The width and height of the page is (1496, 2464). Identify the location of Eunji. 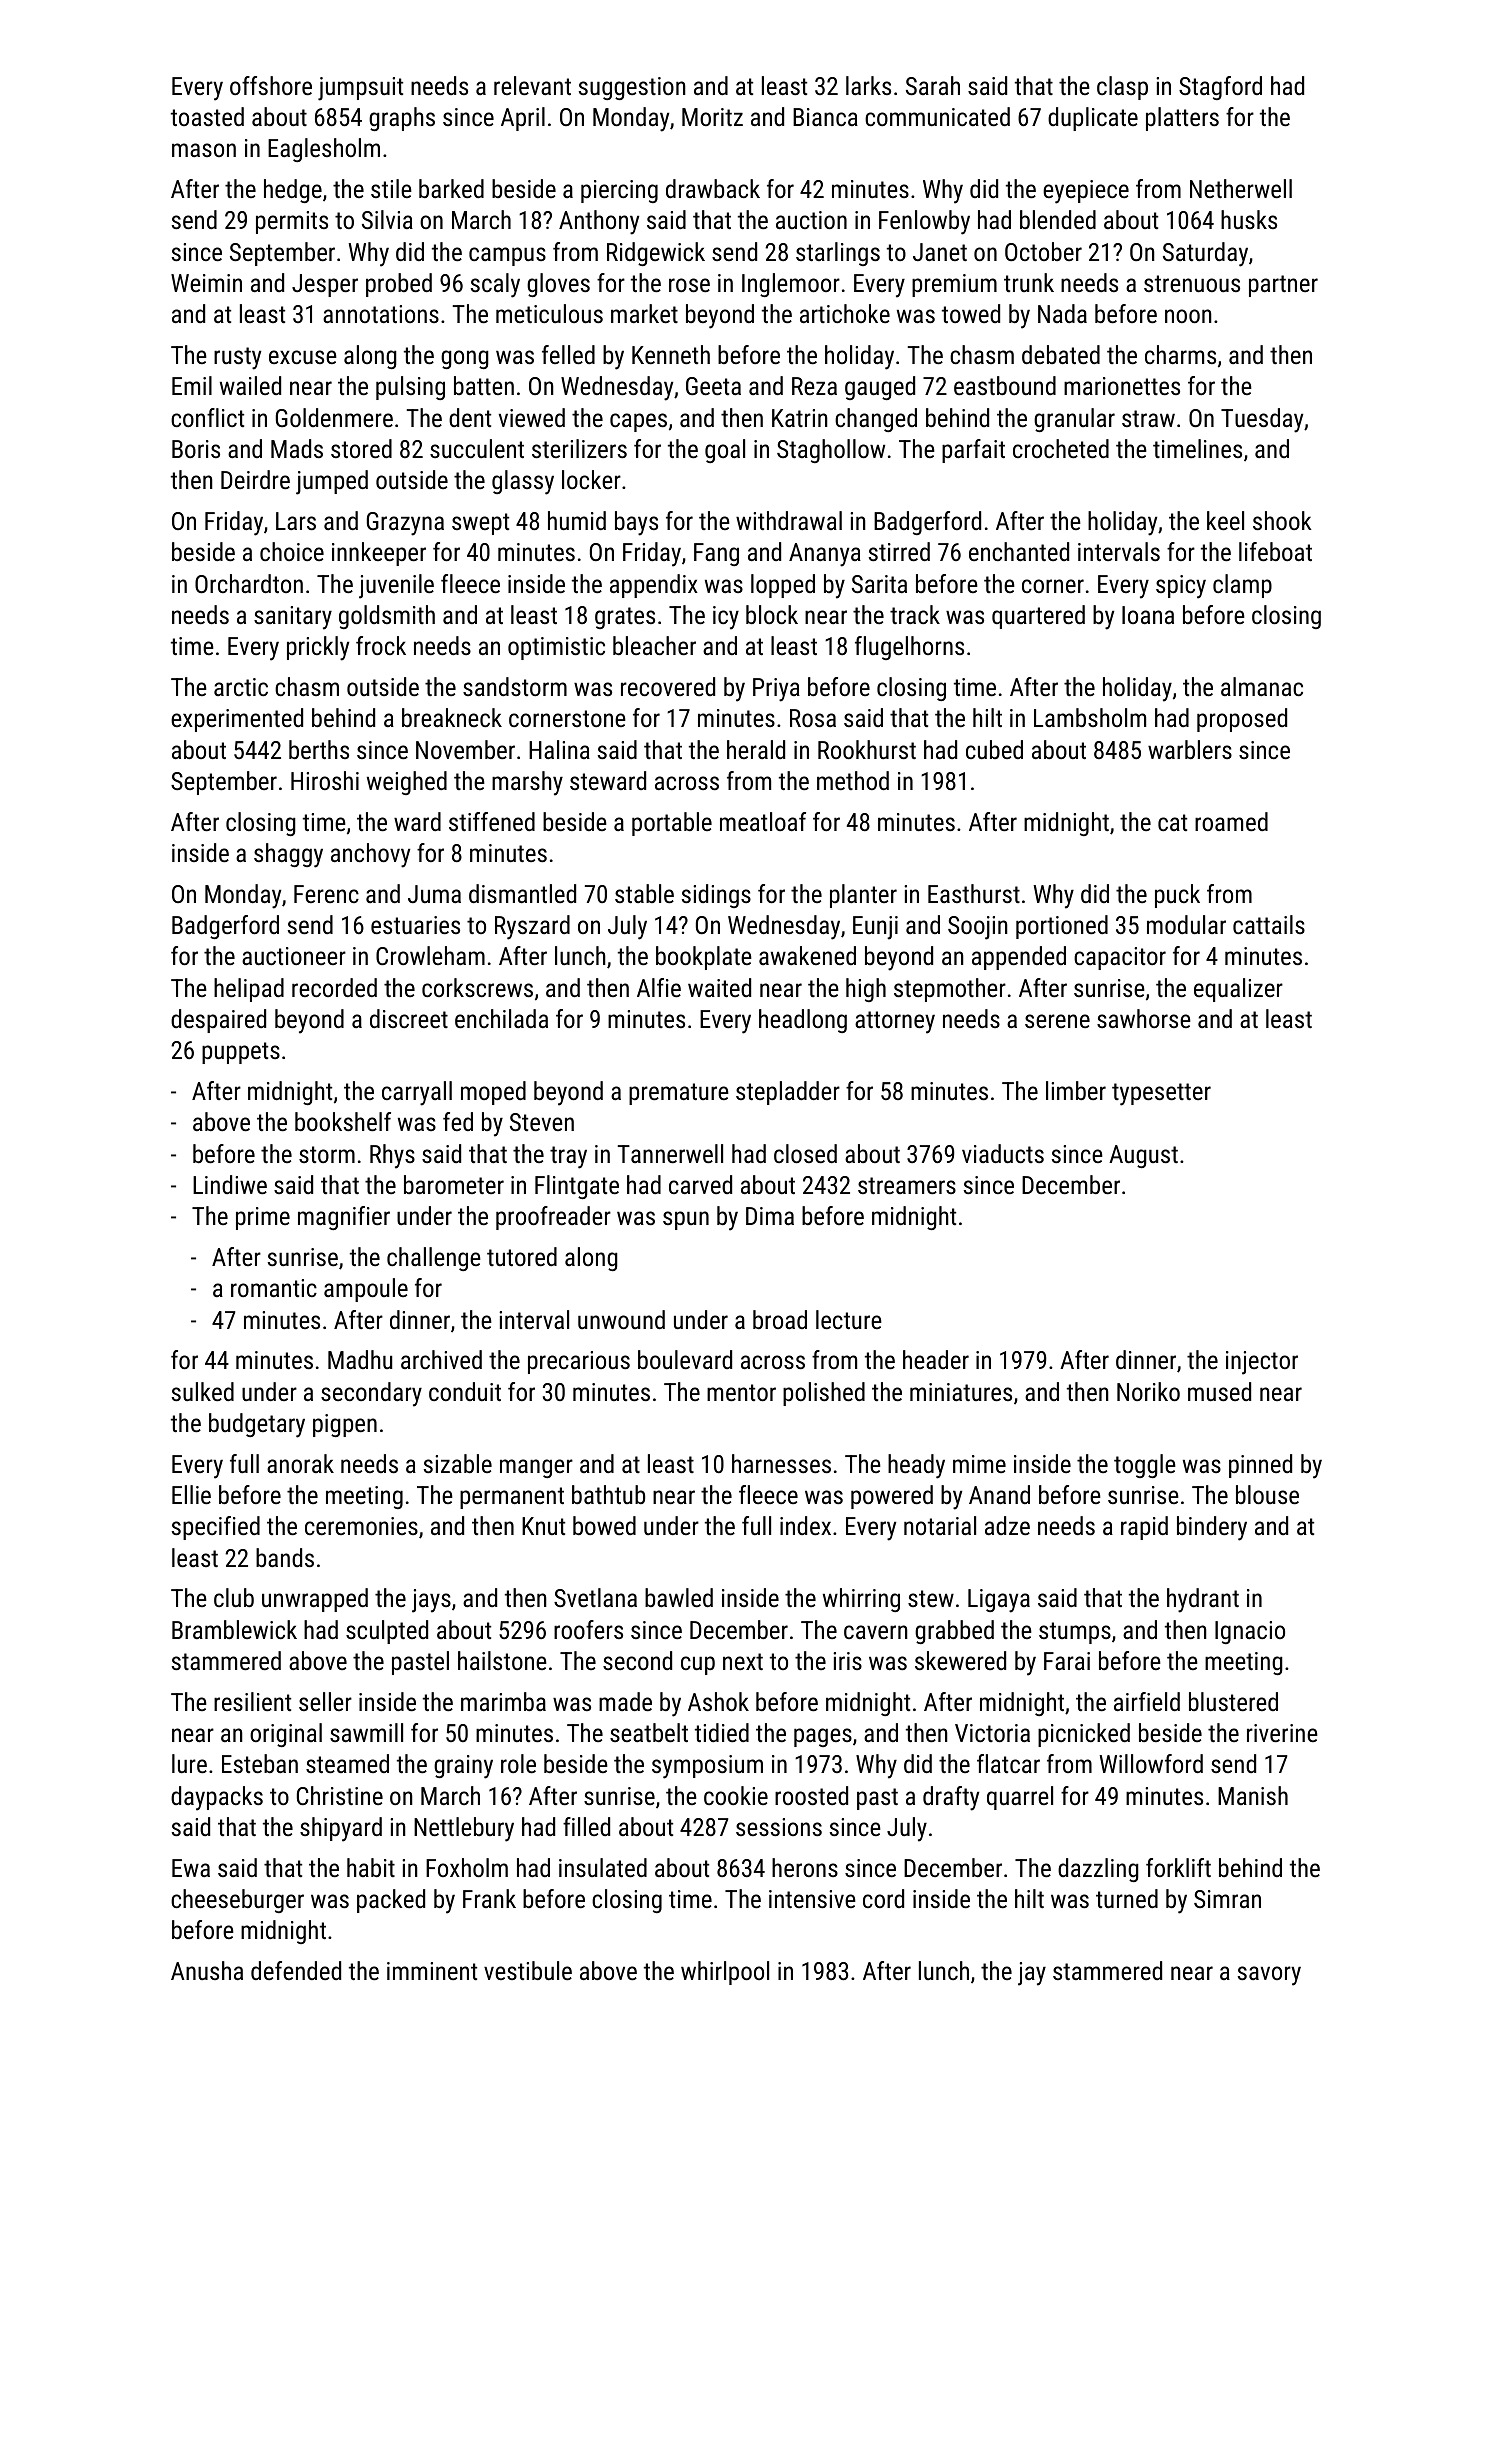
(875, 928).
